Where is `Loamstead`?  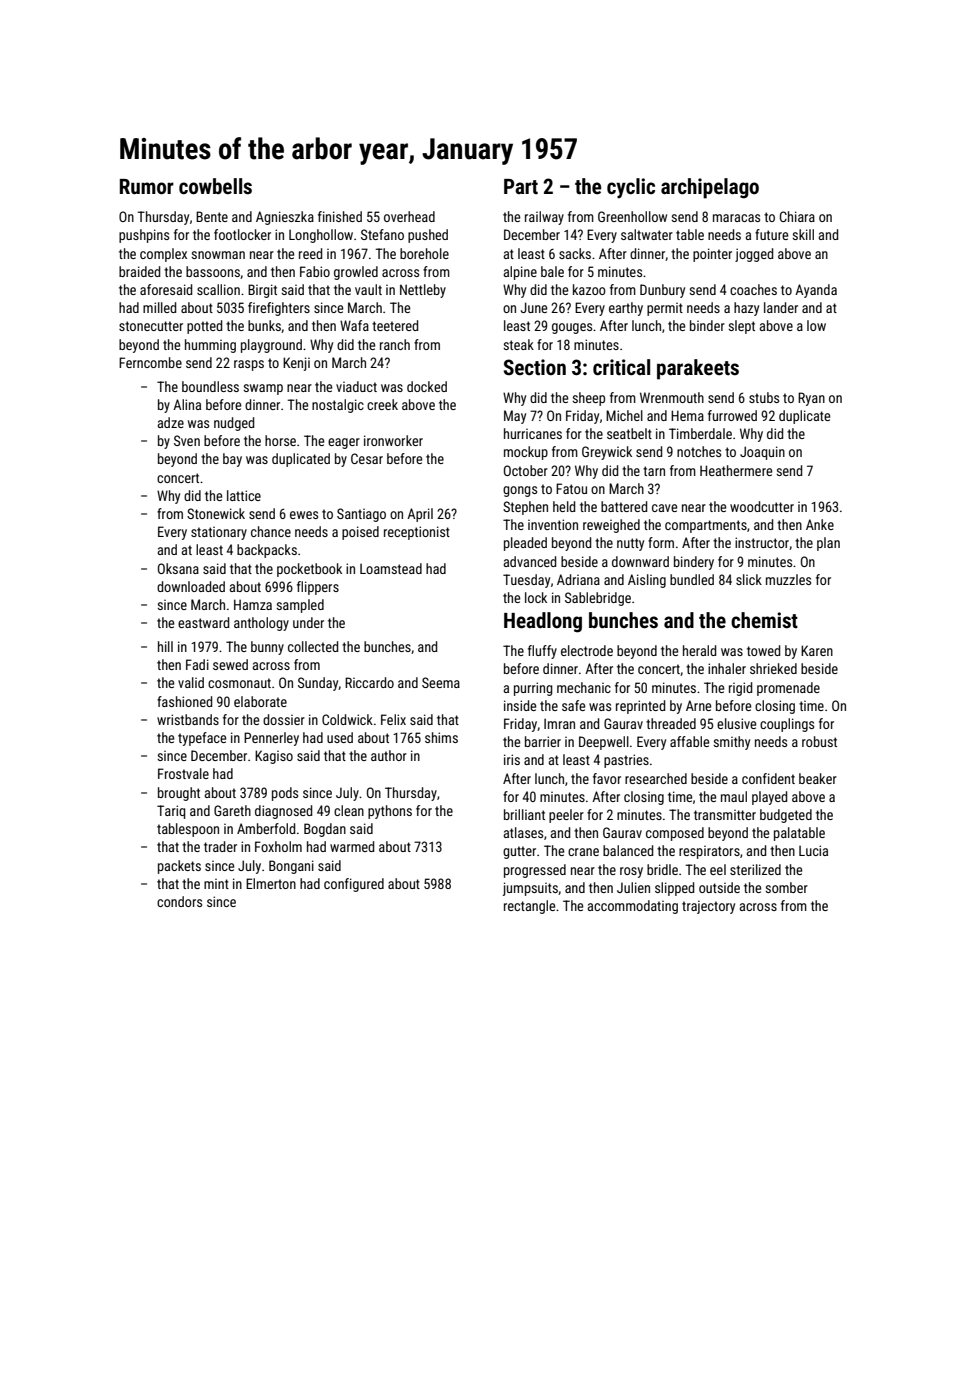 Loamstead is located at coordinates (391, 568).
